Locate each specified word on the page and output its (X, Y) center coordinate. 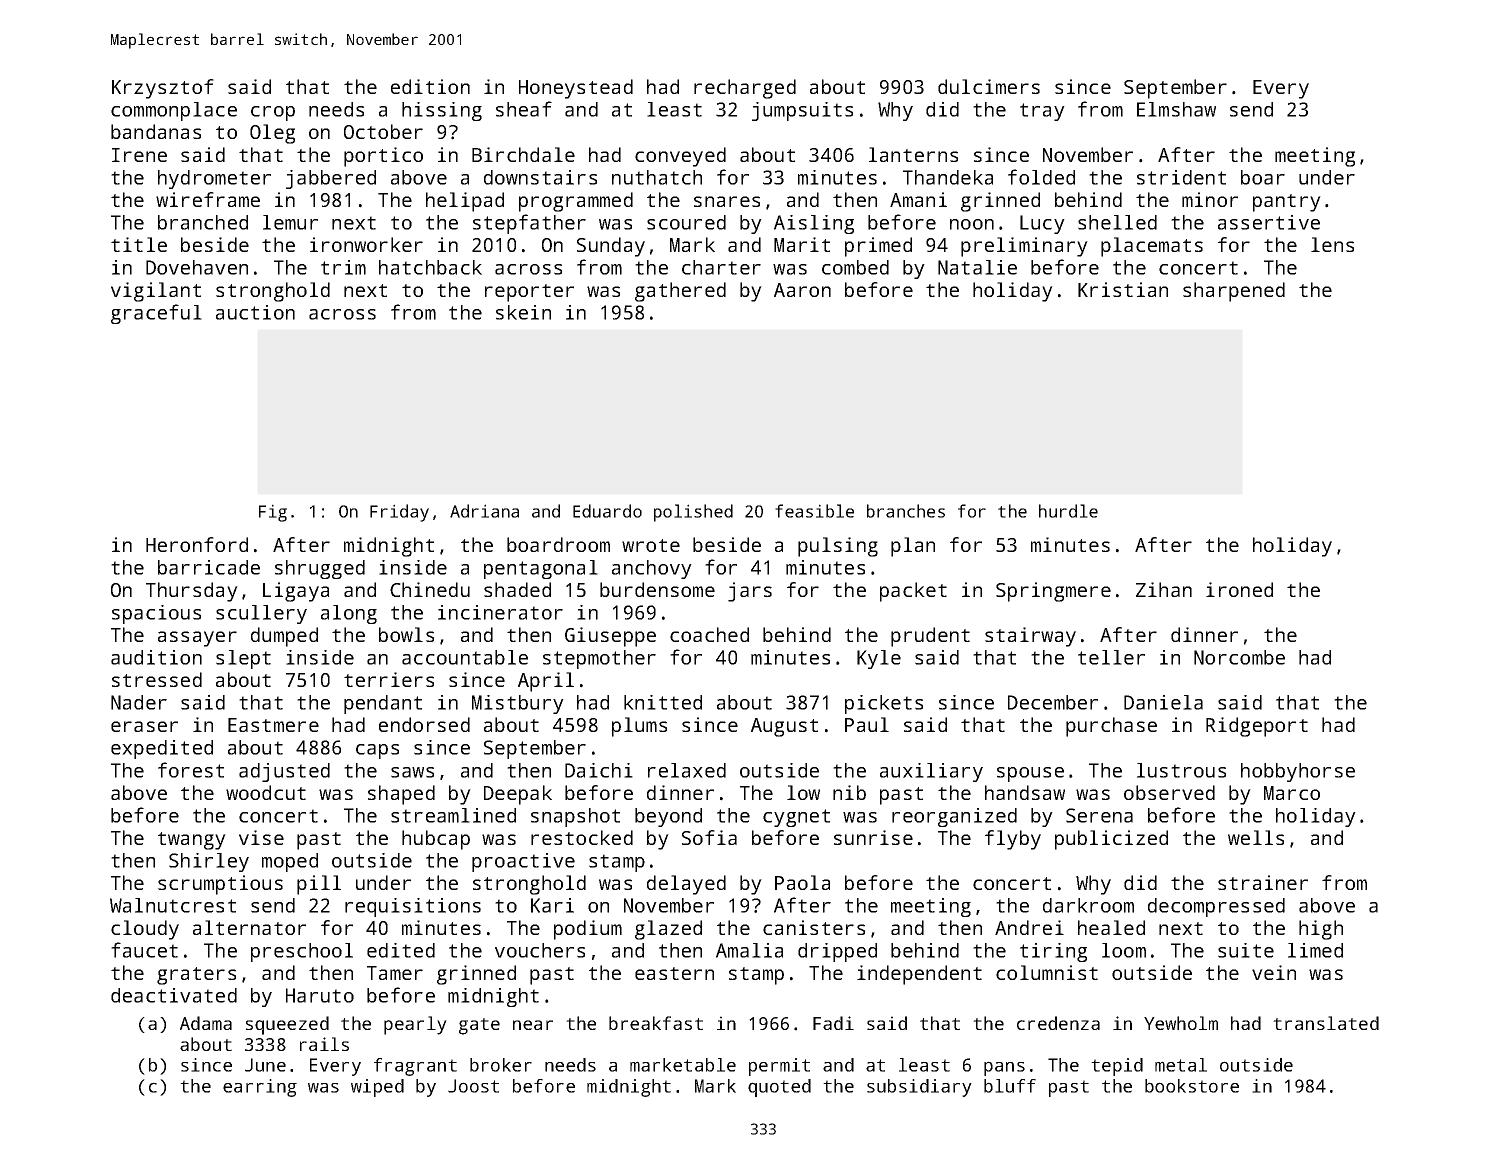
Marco (1292, 793)
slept (243, 659)
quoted (779, 1088)
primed (878, 247)
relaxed (687, 770)
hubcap (436, 840)
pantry (1287, 203)
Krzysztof (163, 89)
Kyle (879, 659)
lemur (290, 222)
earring (260, 1088)
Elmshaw (1176, 109)
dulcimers (989, 86)
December (1053, 702)
